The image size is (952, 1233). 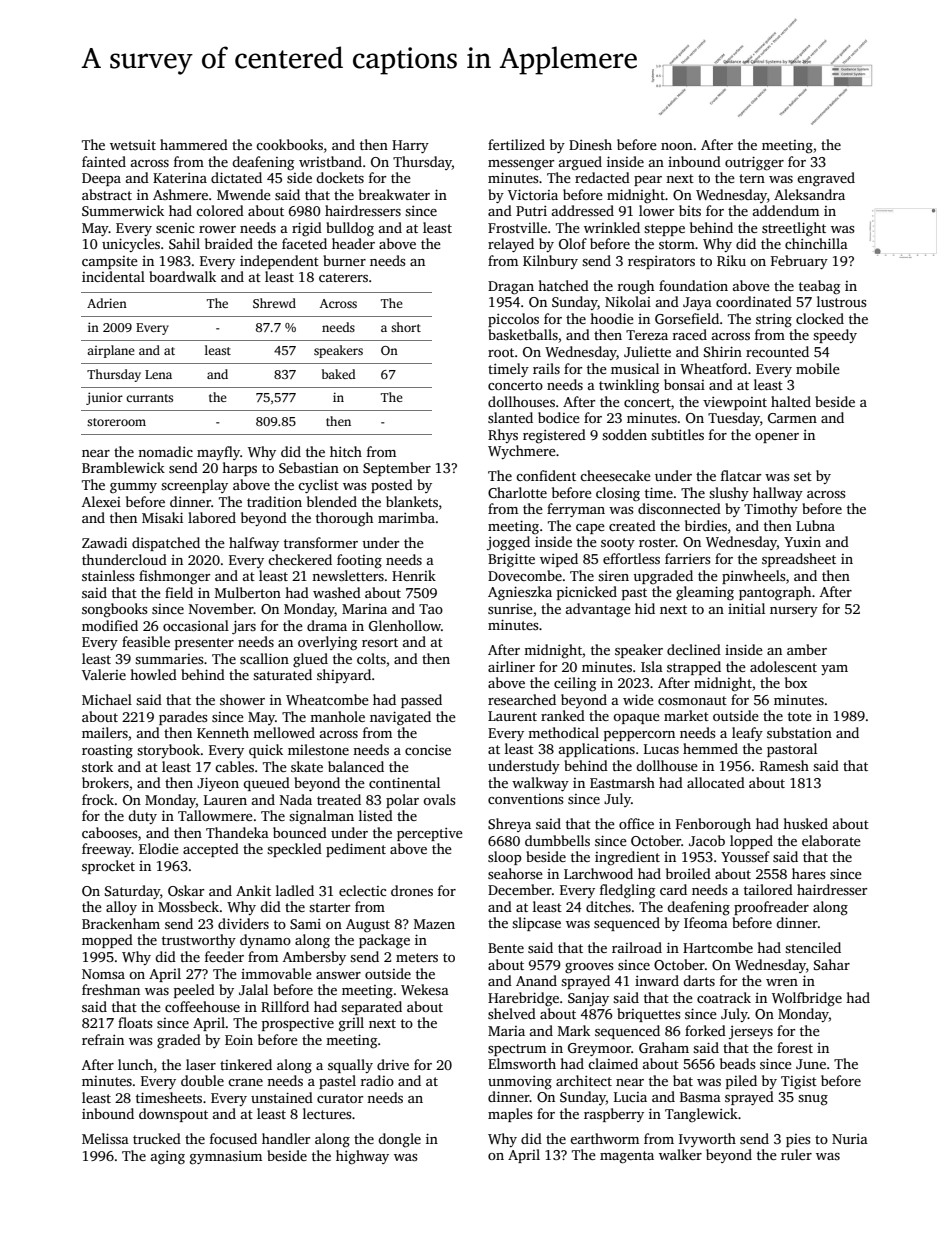 What do you see at coordinates (289, 144) in the screenshot?
I see `cookbooks` at bounding box center [289, 144].
